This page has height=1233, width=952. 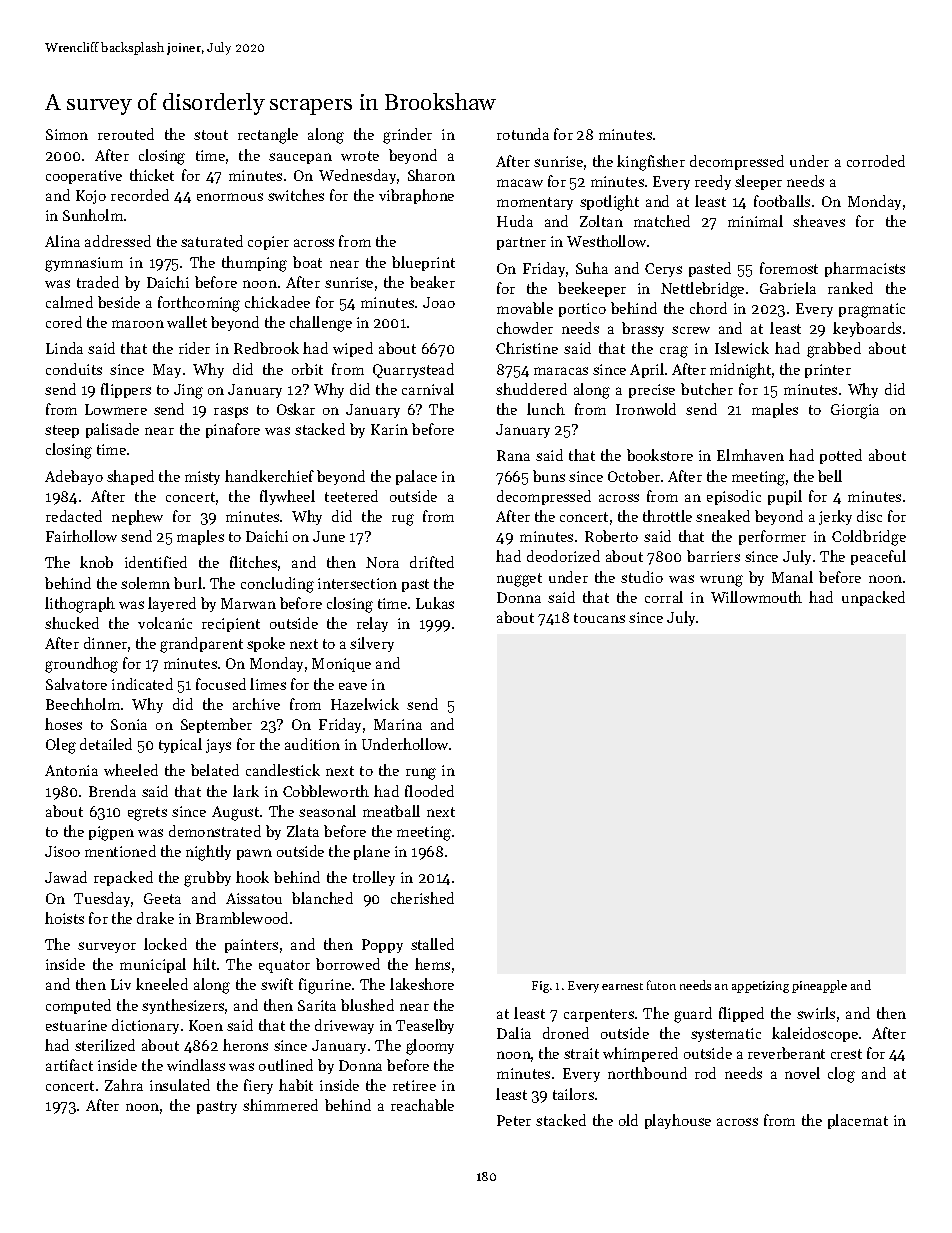 I want to click on Peter, so click(x=514, y=1120).
